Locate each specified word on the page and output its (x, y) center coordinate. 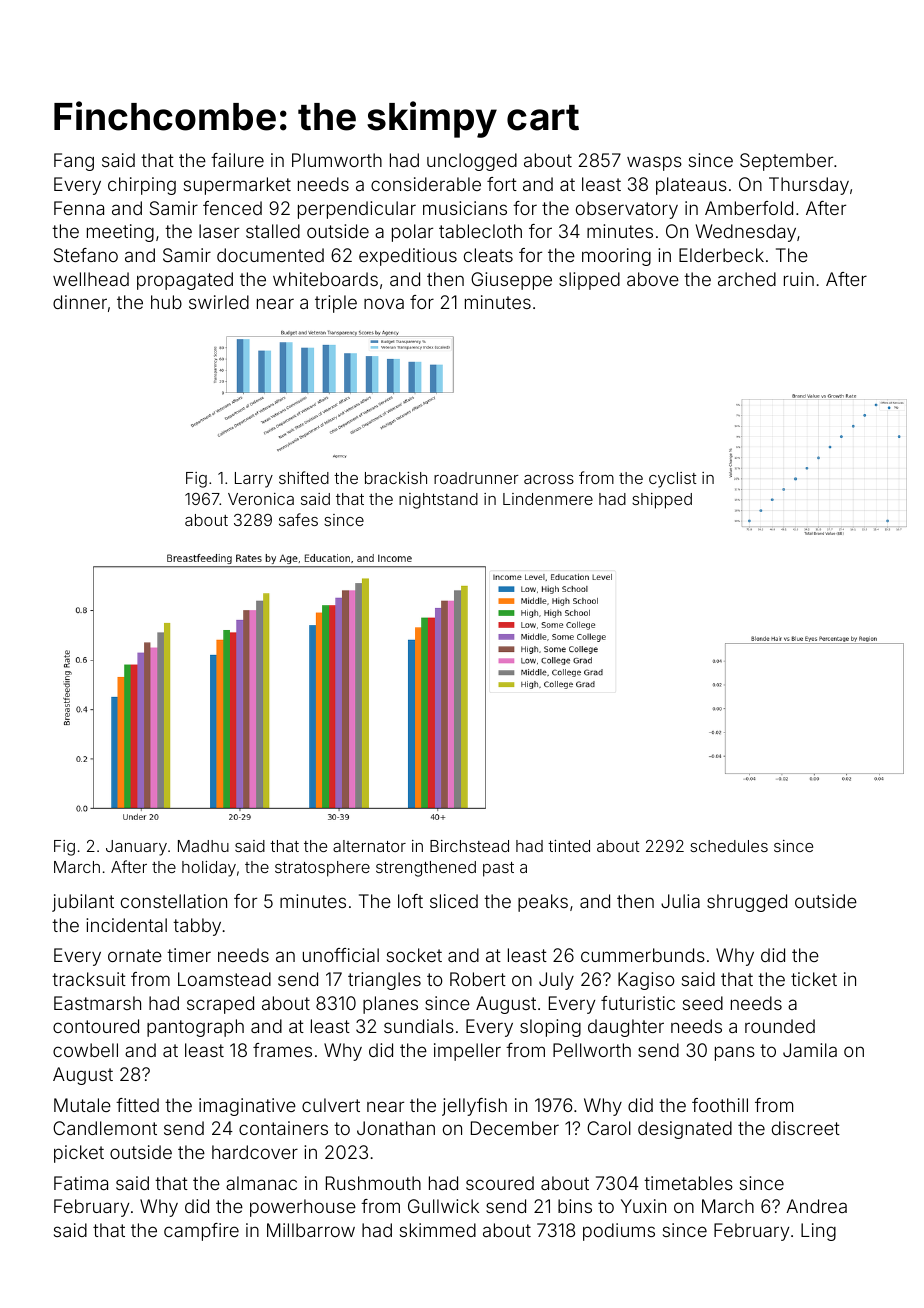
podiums (619, 1232)
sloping (550, 1028)
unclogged (472, 162)
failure (237, 160)
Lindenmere (548, 499)
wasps (654, 163)
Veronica (261, 499)
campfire (201, 1232)
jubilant (83, 903)
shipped (662, 501)
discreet (806, 1128)
